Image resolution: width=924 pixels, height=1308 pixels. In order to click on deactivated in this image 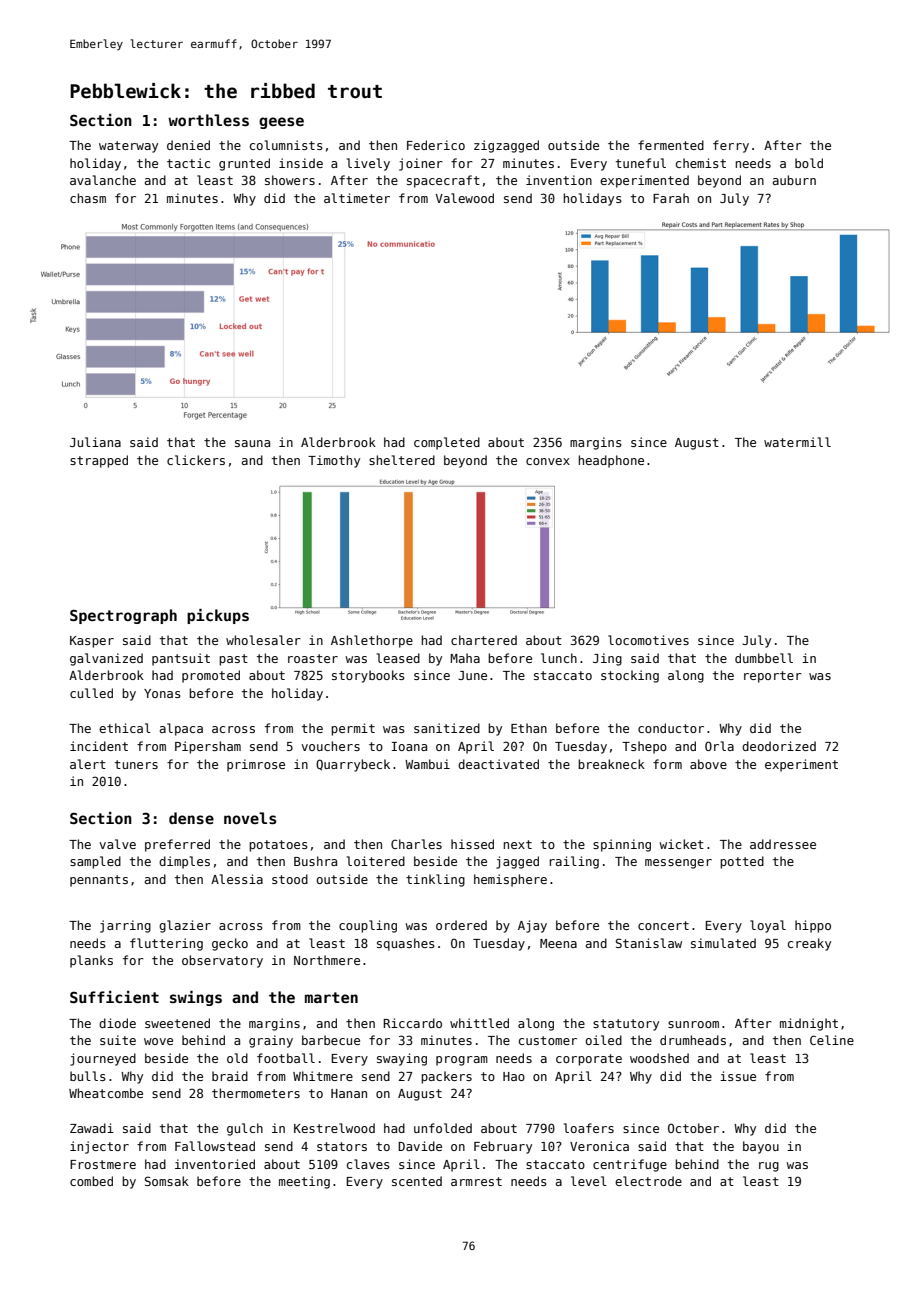, I will do `click(498, 764)`.
